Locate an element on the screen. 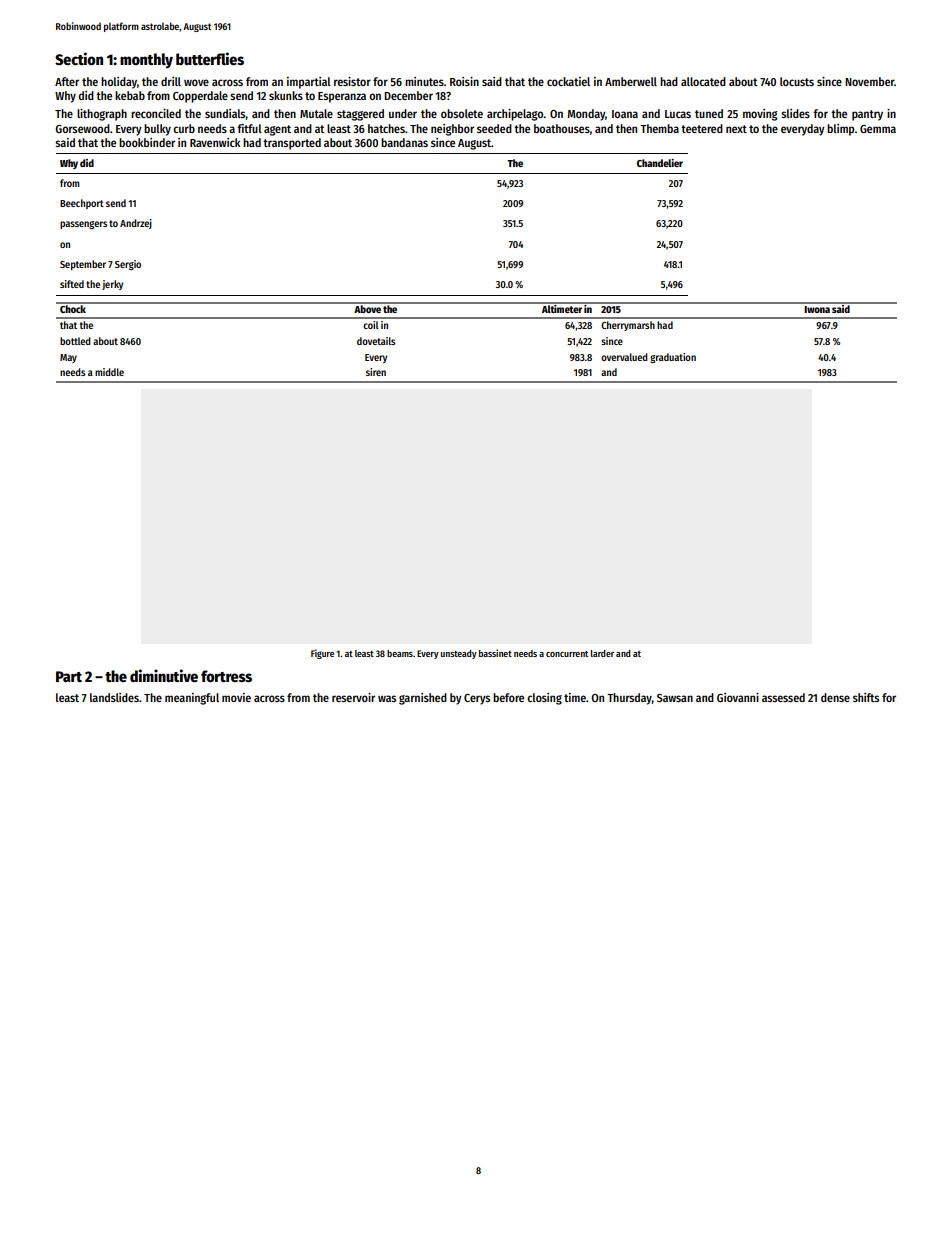 The width and height of the screenshot is (952, 1233). locusts is located at coordinates (797, 81).
